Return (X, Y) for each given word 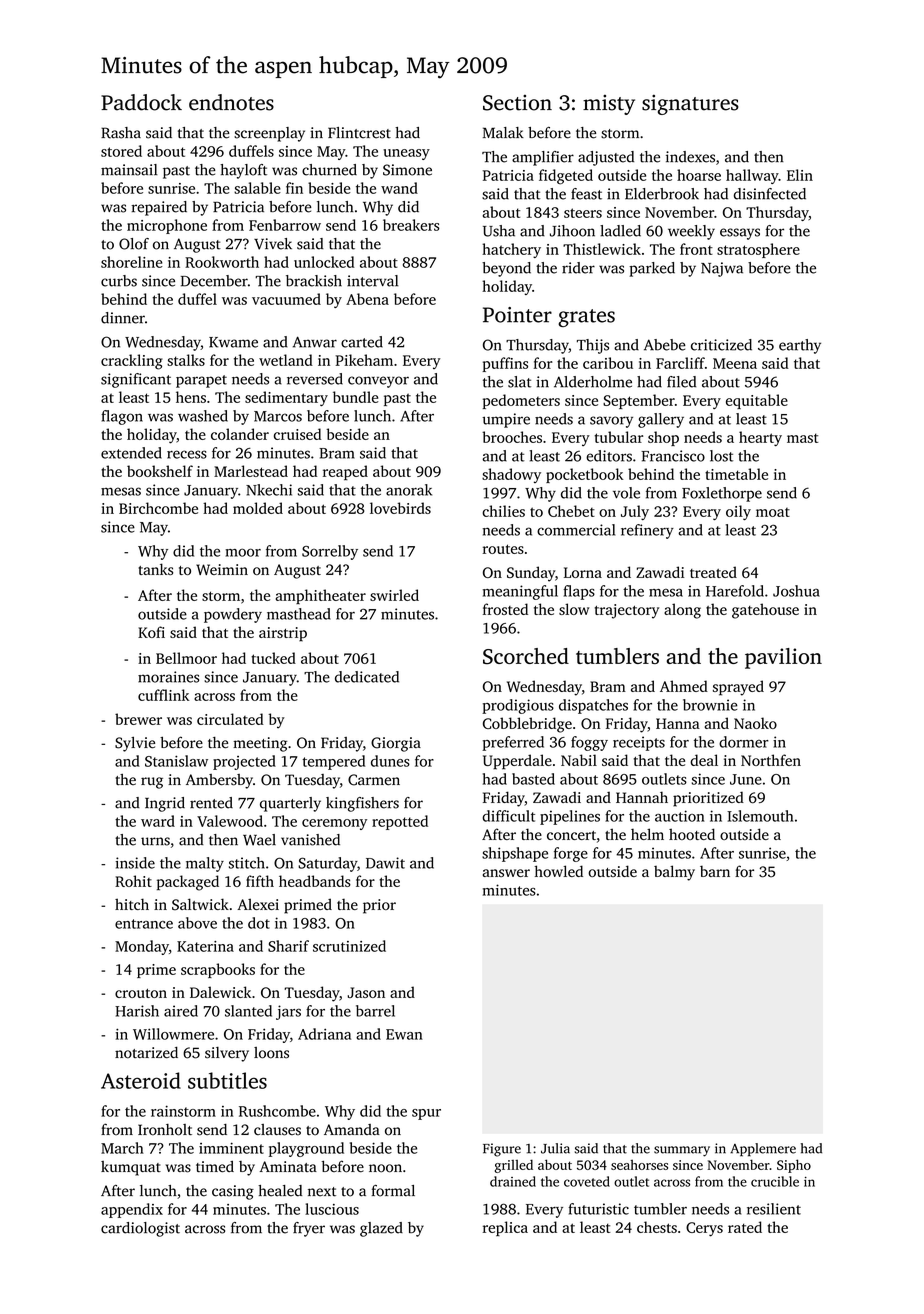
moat (773, 512)
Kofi (151, 632)
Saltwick (200, 904)
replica (505, 1228)
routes (503, 549)
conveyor (378, 382)
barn (715, 871)
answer (506, 873)
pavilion (783, 658)
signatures (690, 105)
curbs (119, 281)
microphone (167, 226)
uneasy (406, 154)
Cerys (704, 1229)
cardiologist (140, 1229)
